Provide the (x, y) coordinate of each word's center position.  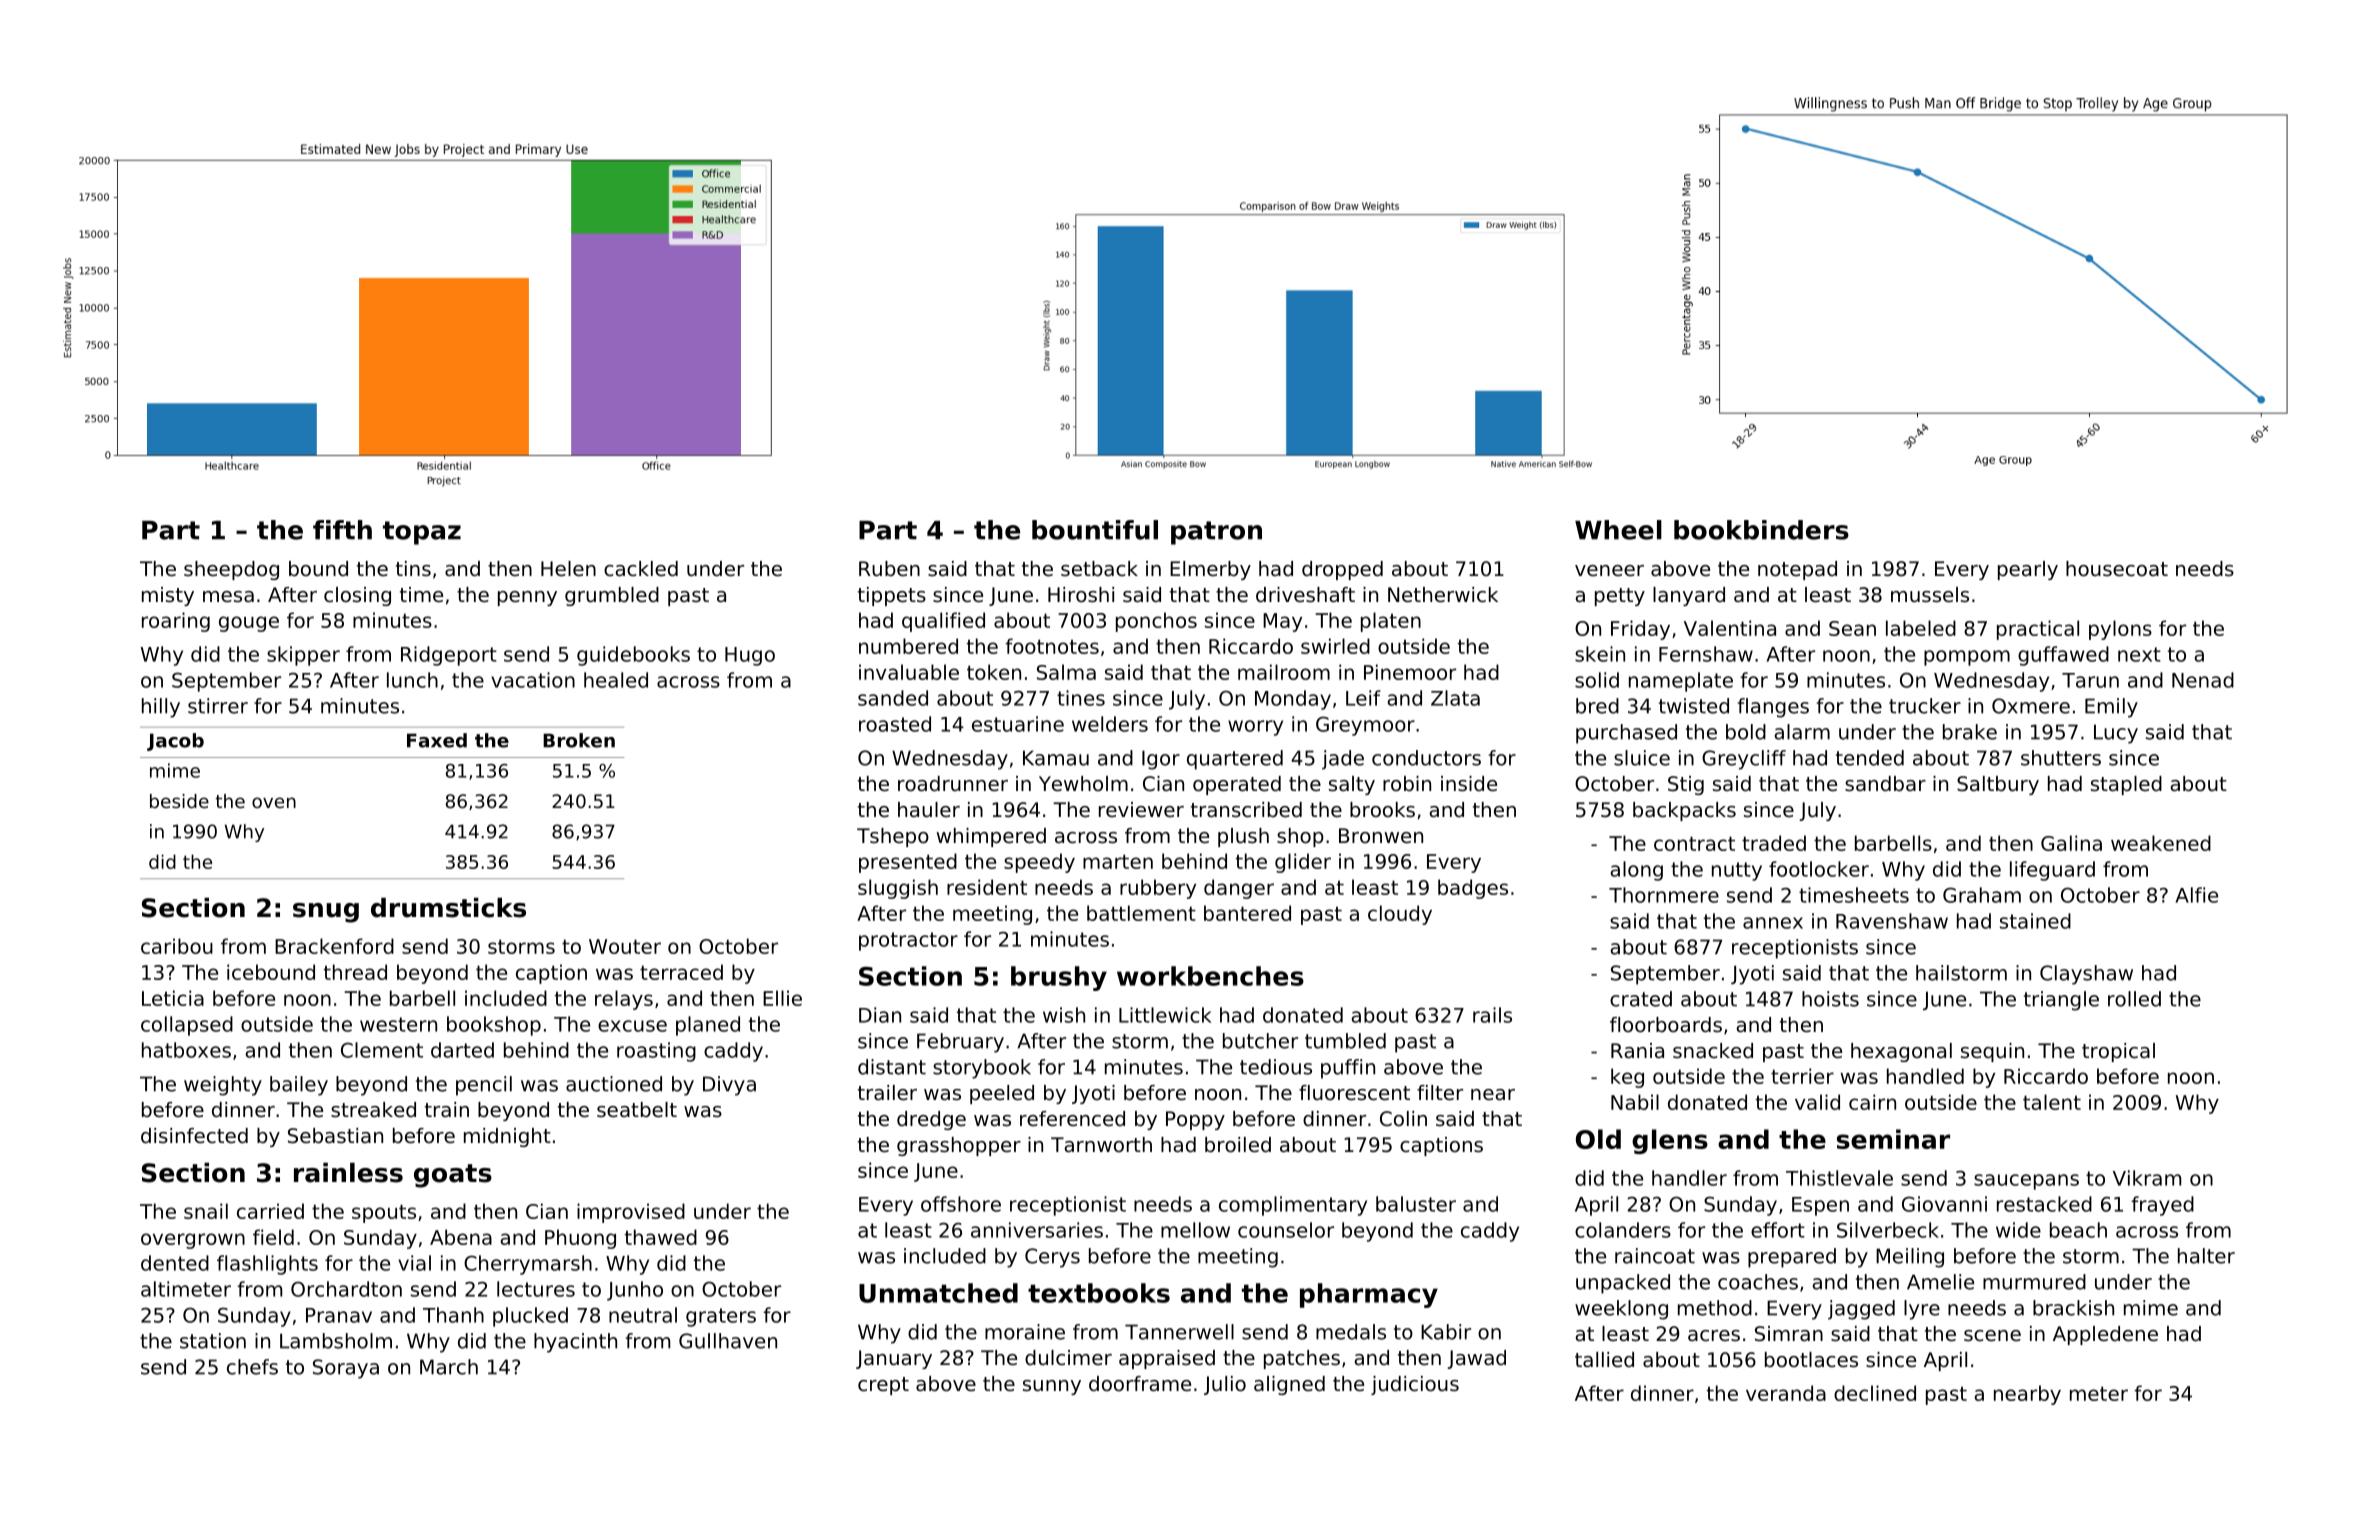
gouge (249, 624)
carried (270, 1211)
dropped (1342, 570)
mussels (1930, 595)
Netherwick (1443, 595)
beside (179, 801)
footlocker (1819, 869)
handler (1689, 1178)
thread (355, 972)
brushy (1059, 978)
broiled (1238, 1145)
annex (1773, 923)
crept (883, 1386)
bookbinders (1761, 530)
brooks (1382, 810)
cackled (641, 569)
